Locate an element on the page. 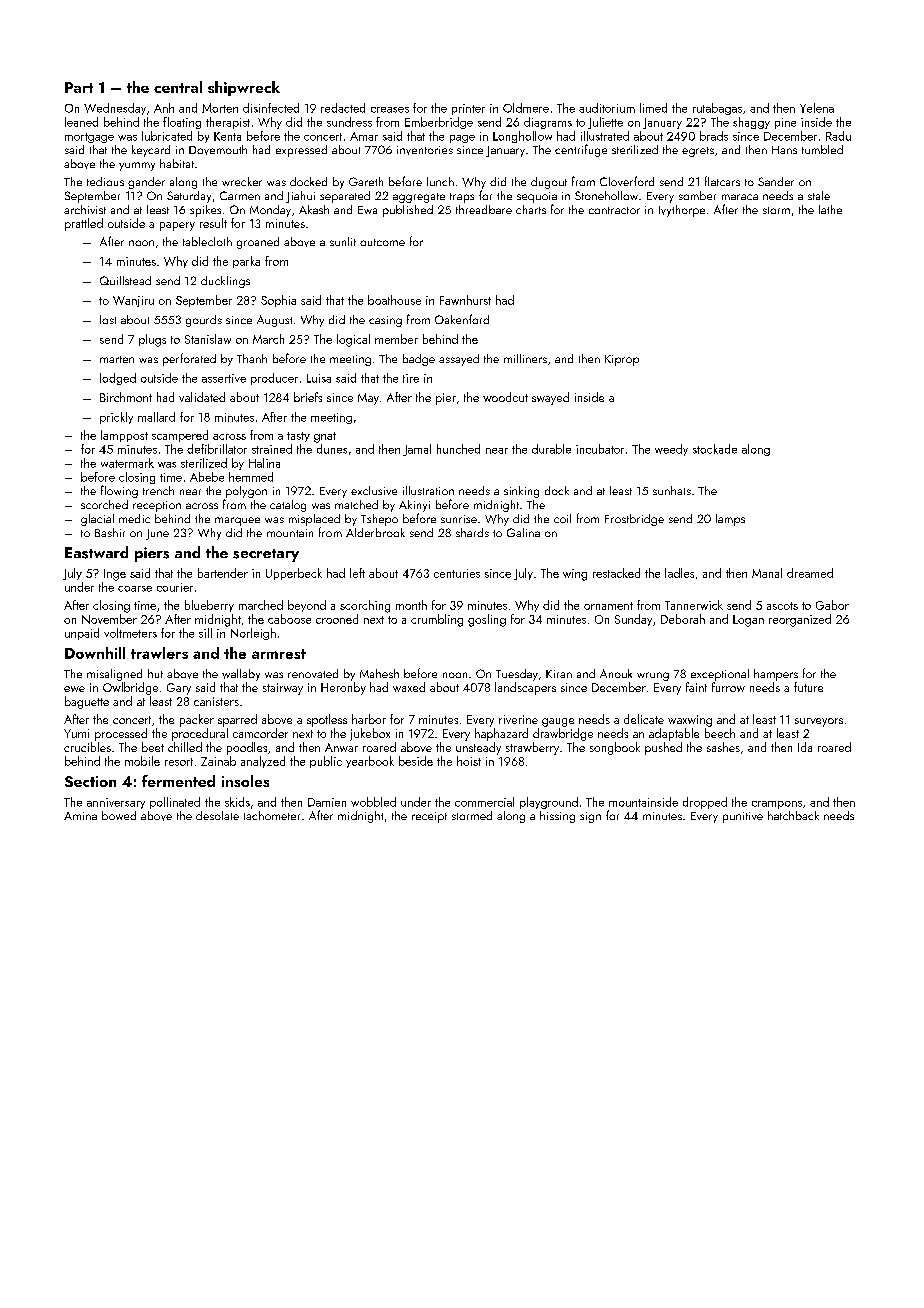  lathe is located at coordinates (830, 209).
